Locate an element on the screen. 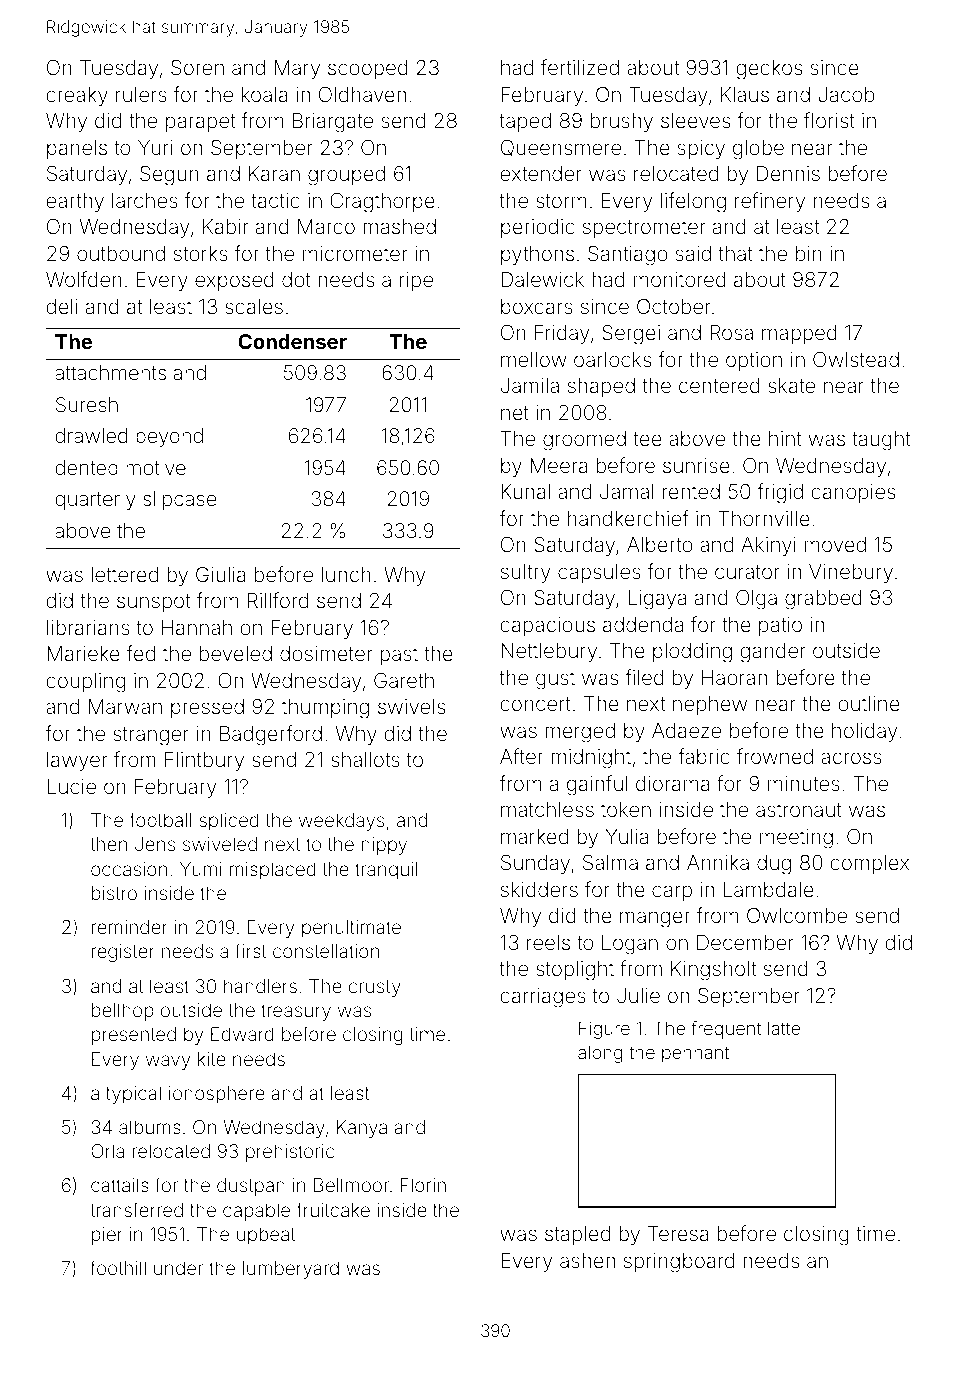 The width and height of the screenshot is (960, 1391). gander is located at coordinates (773, 653).
